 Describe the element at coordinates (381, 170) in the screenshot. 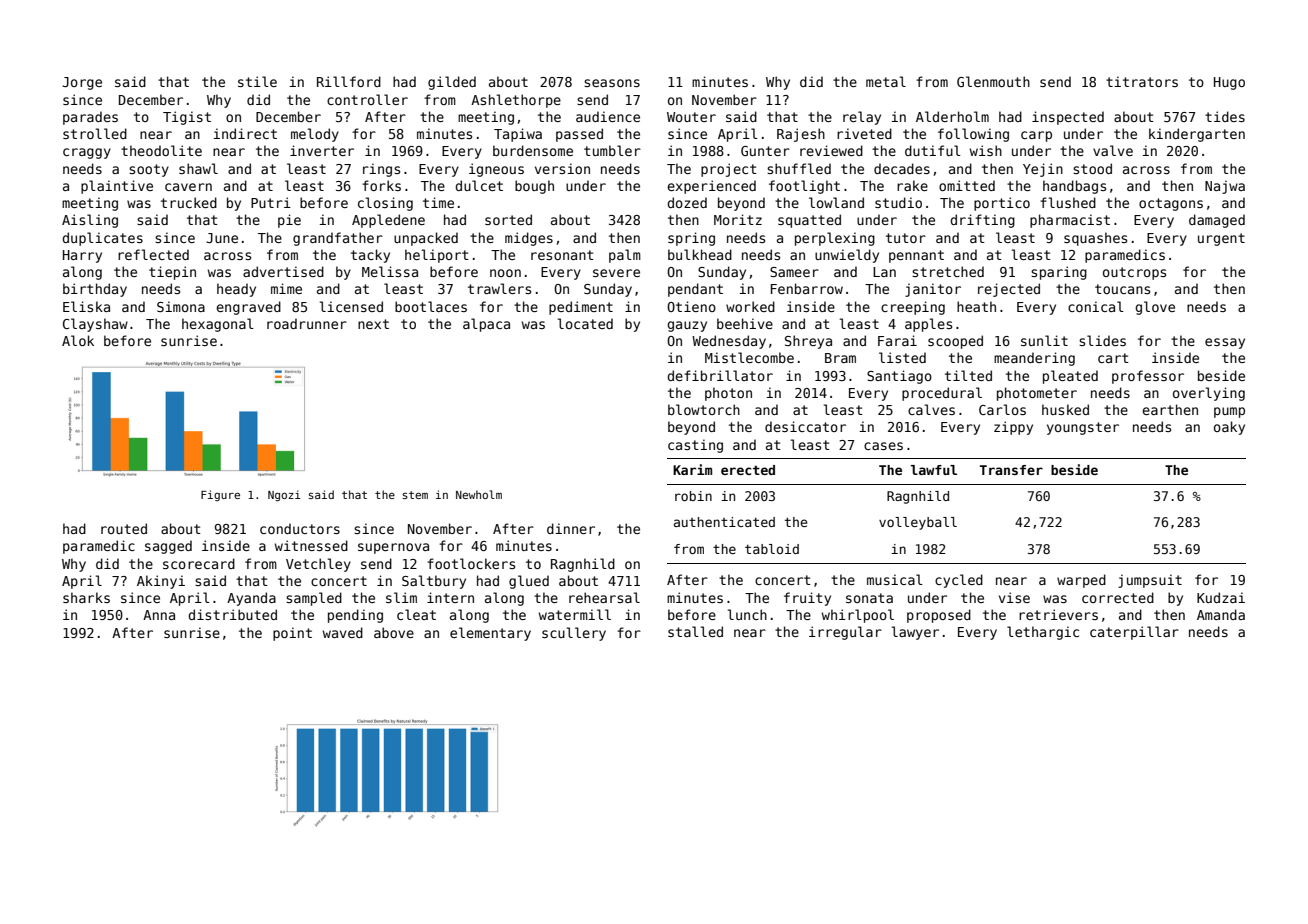

I see `rings` at that location.
